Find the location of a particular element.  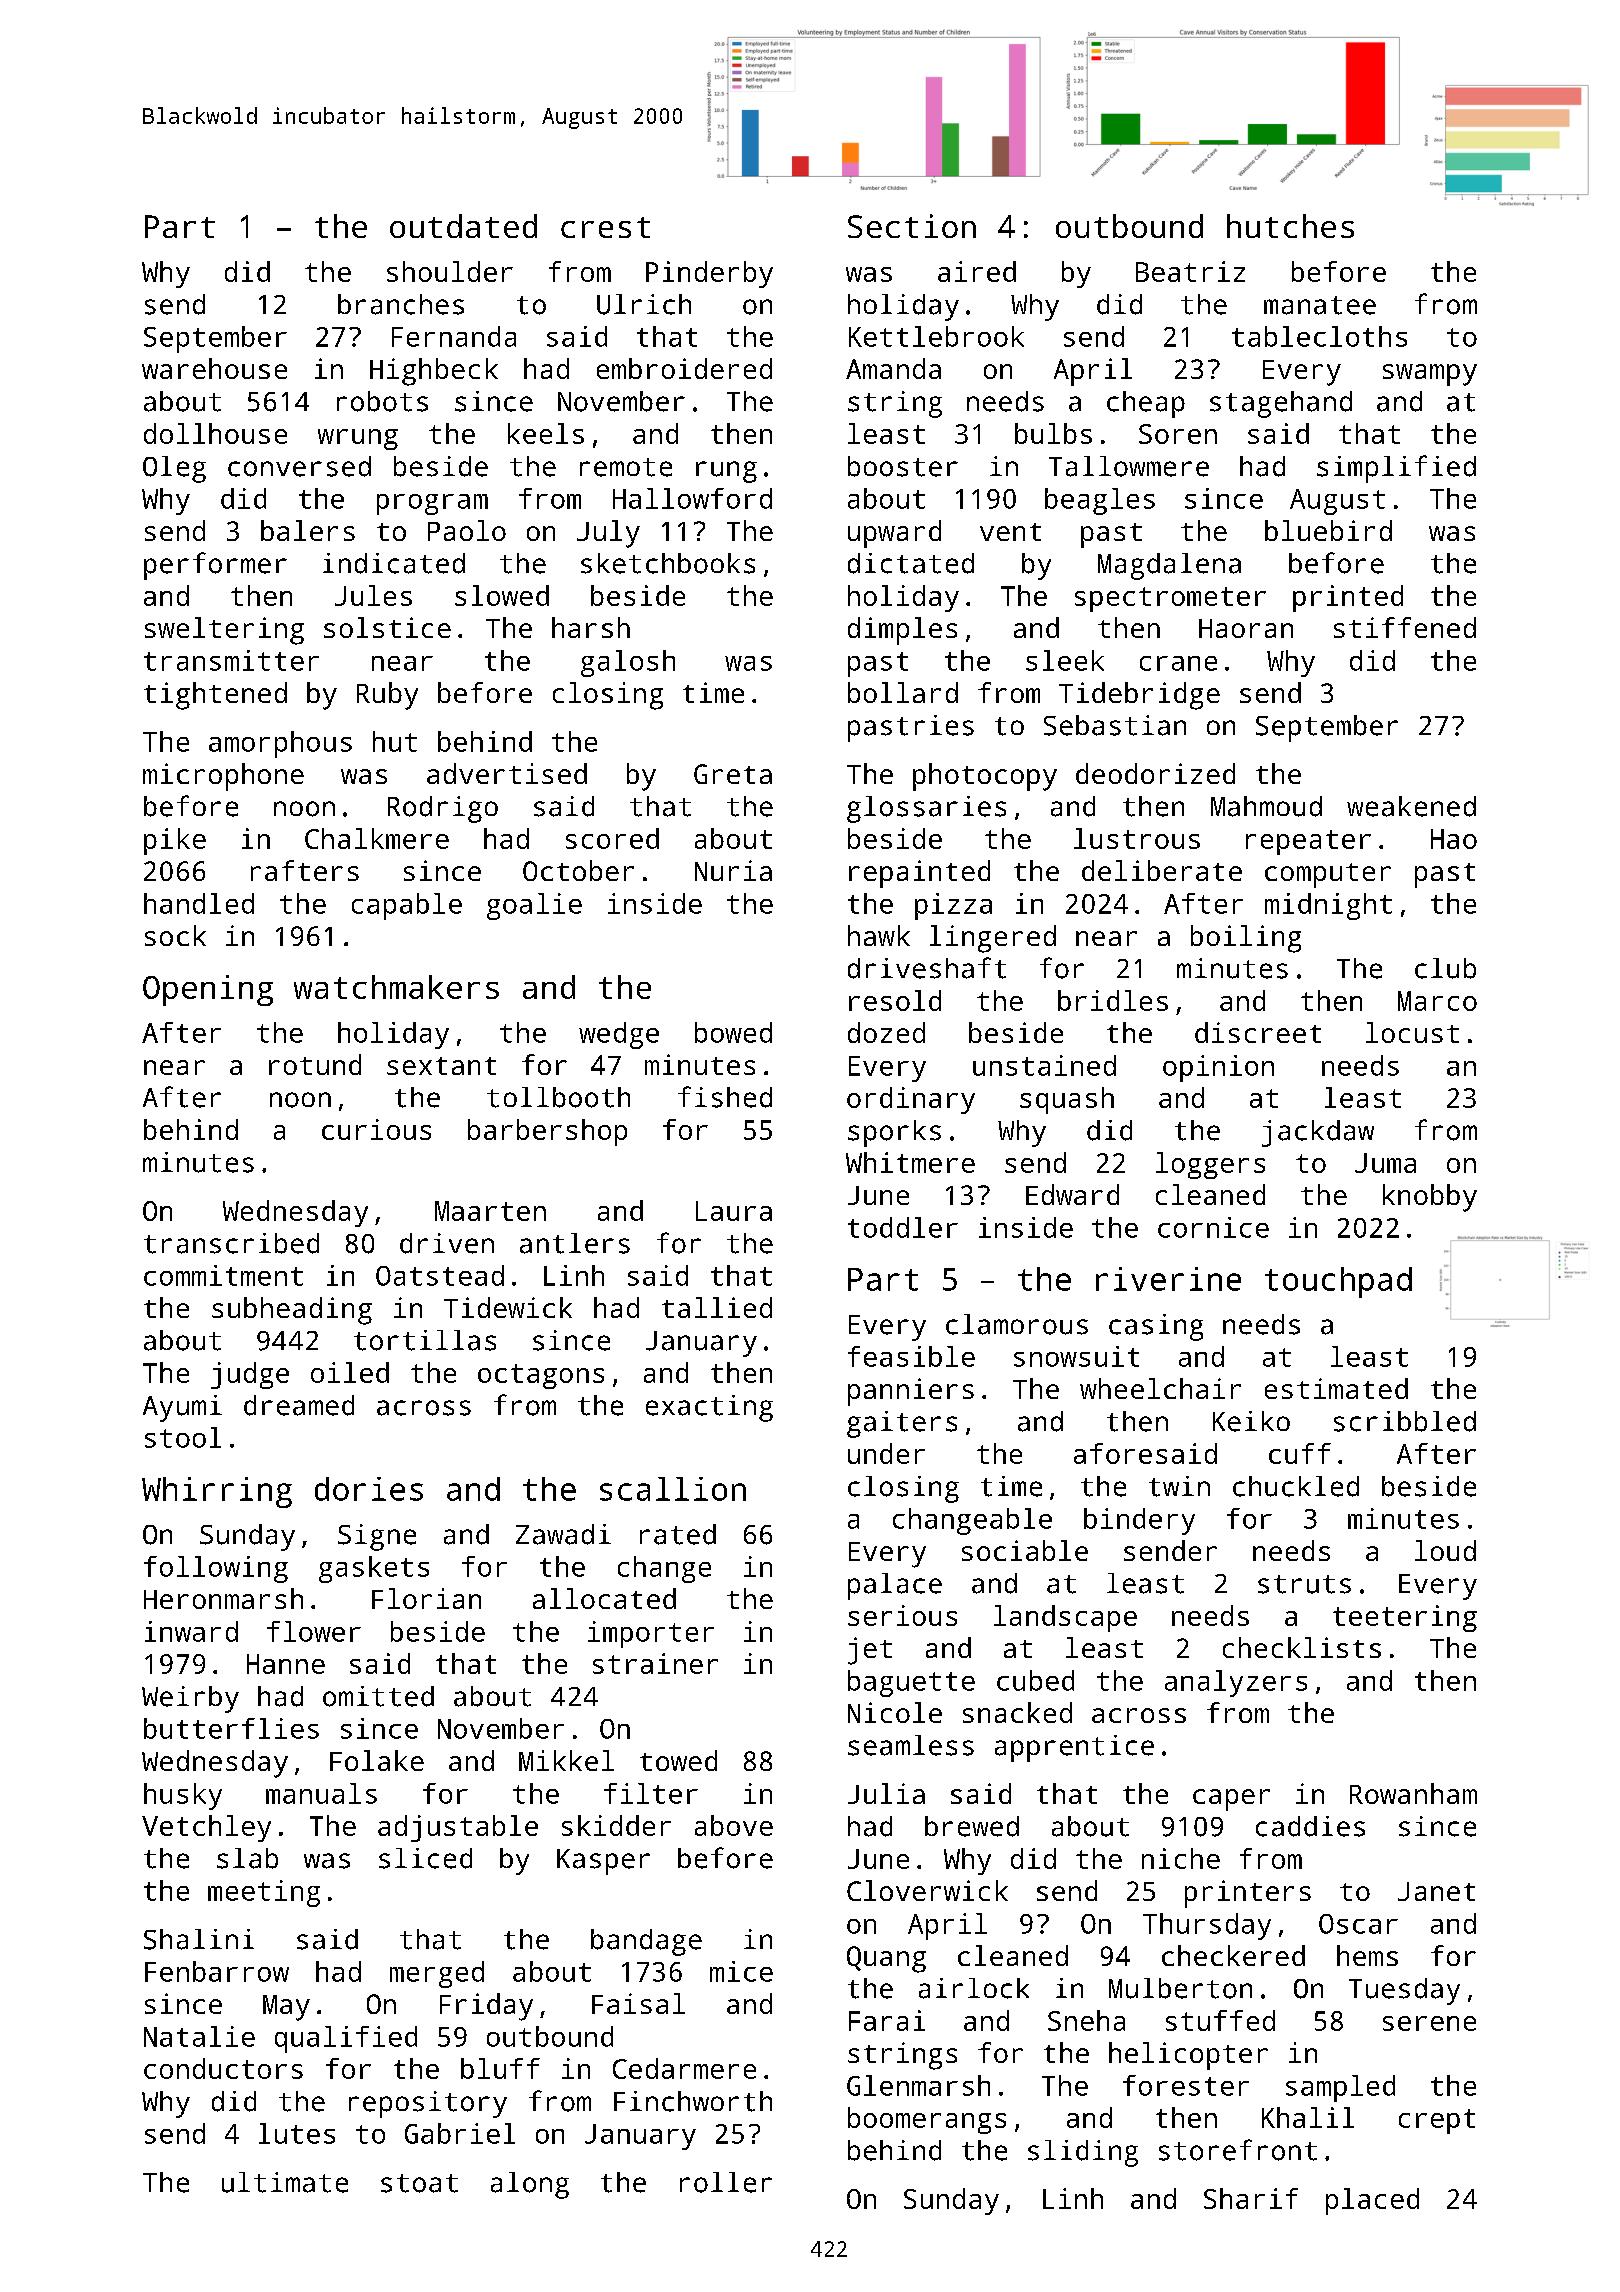

stoat is located at coordinates (419, 2183).
